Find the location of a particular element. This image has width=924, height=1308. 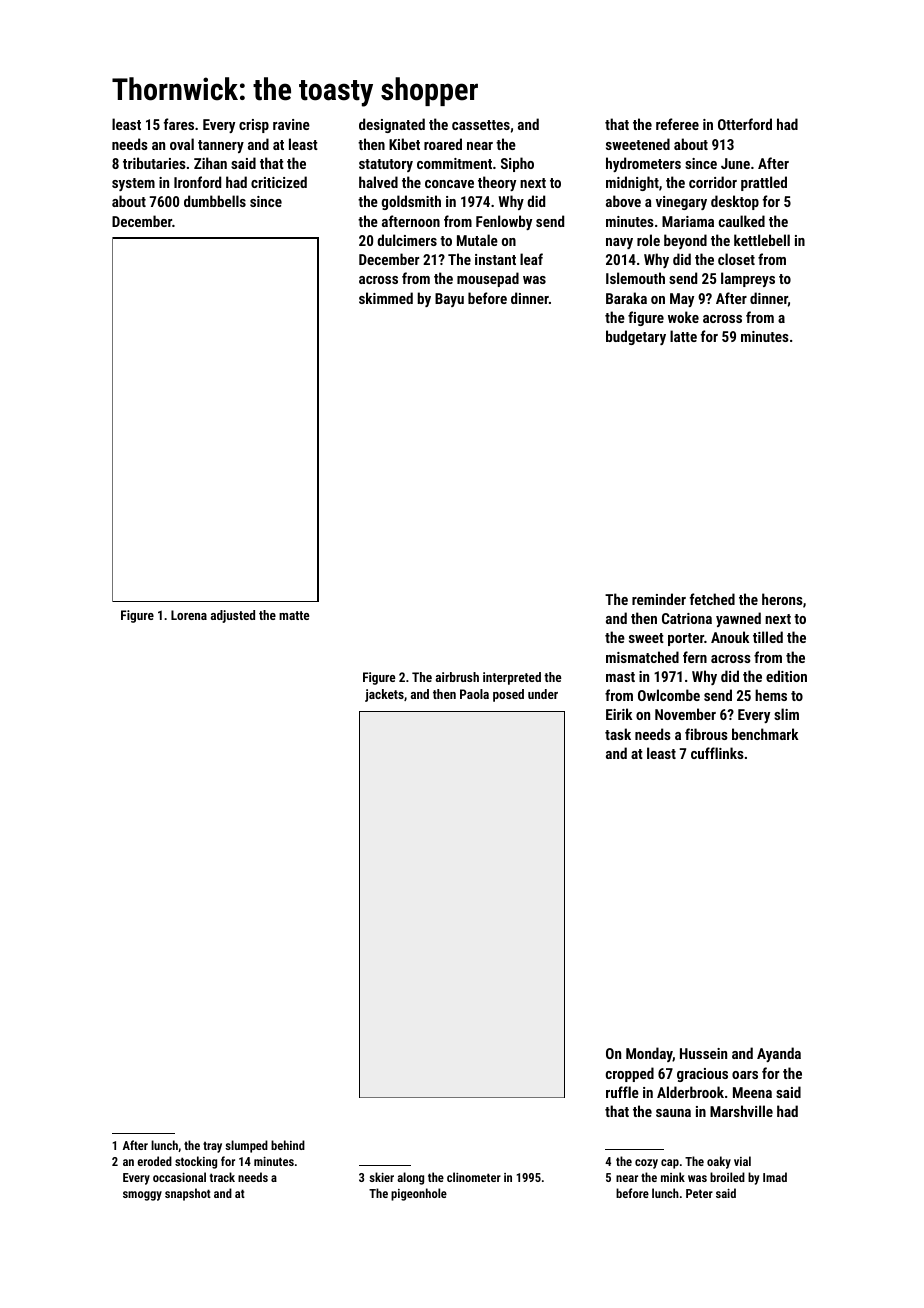

tray is located at coordinates (212, 1147).
